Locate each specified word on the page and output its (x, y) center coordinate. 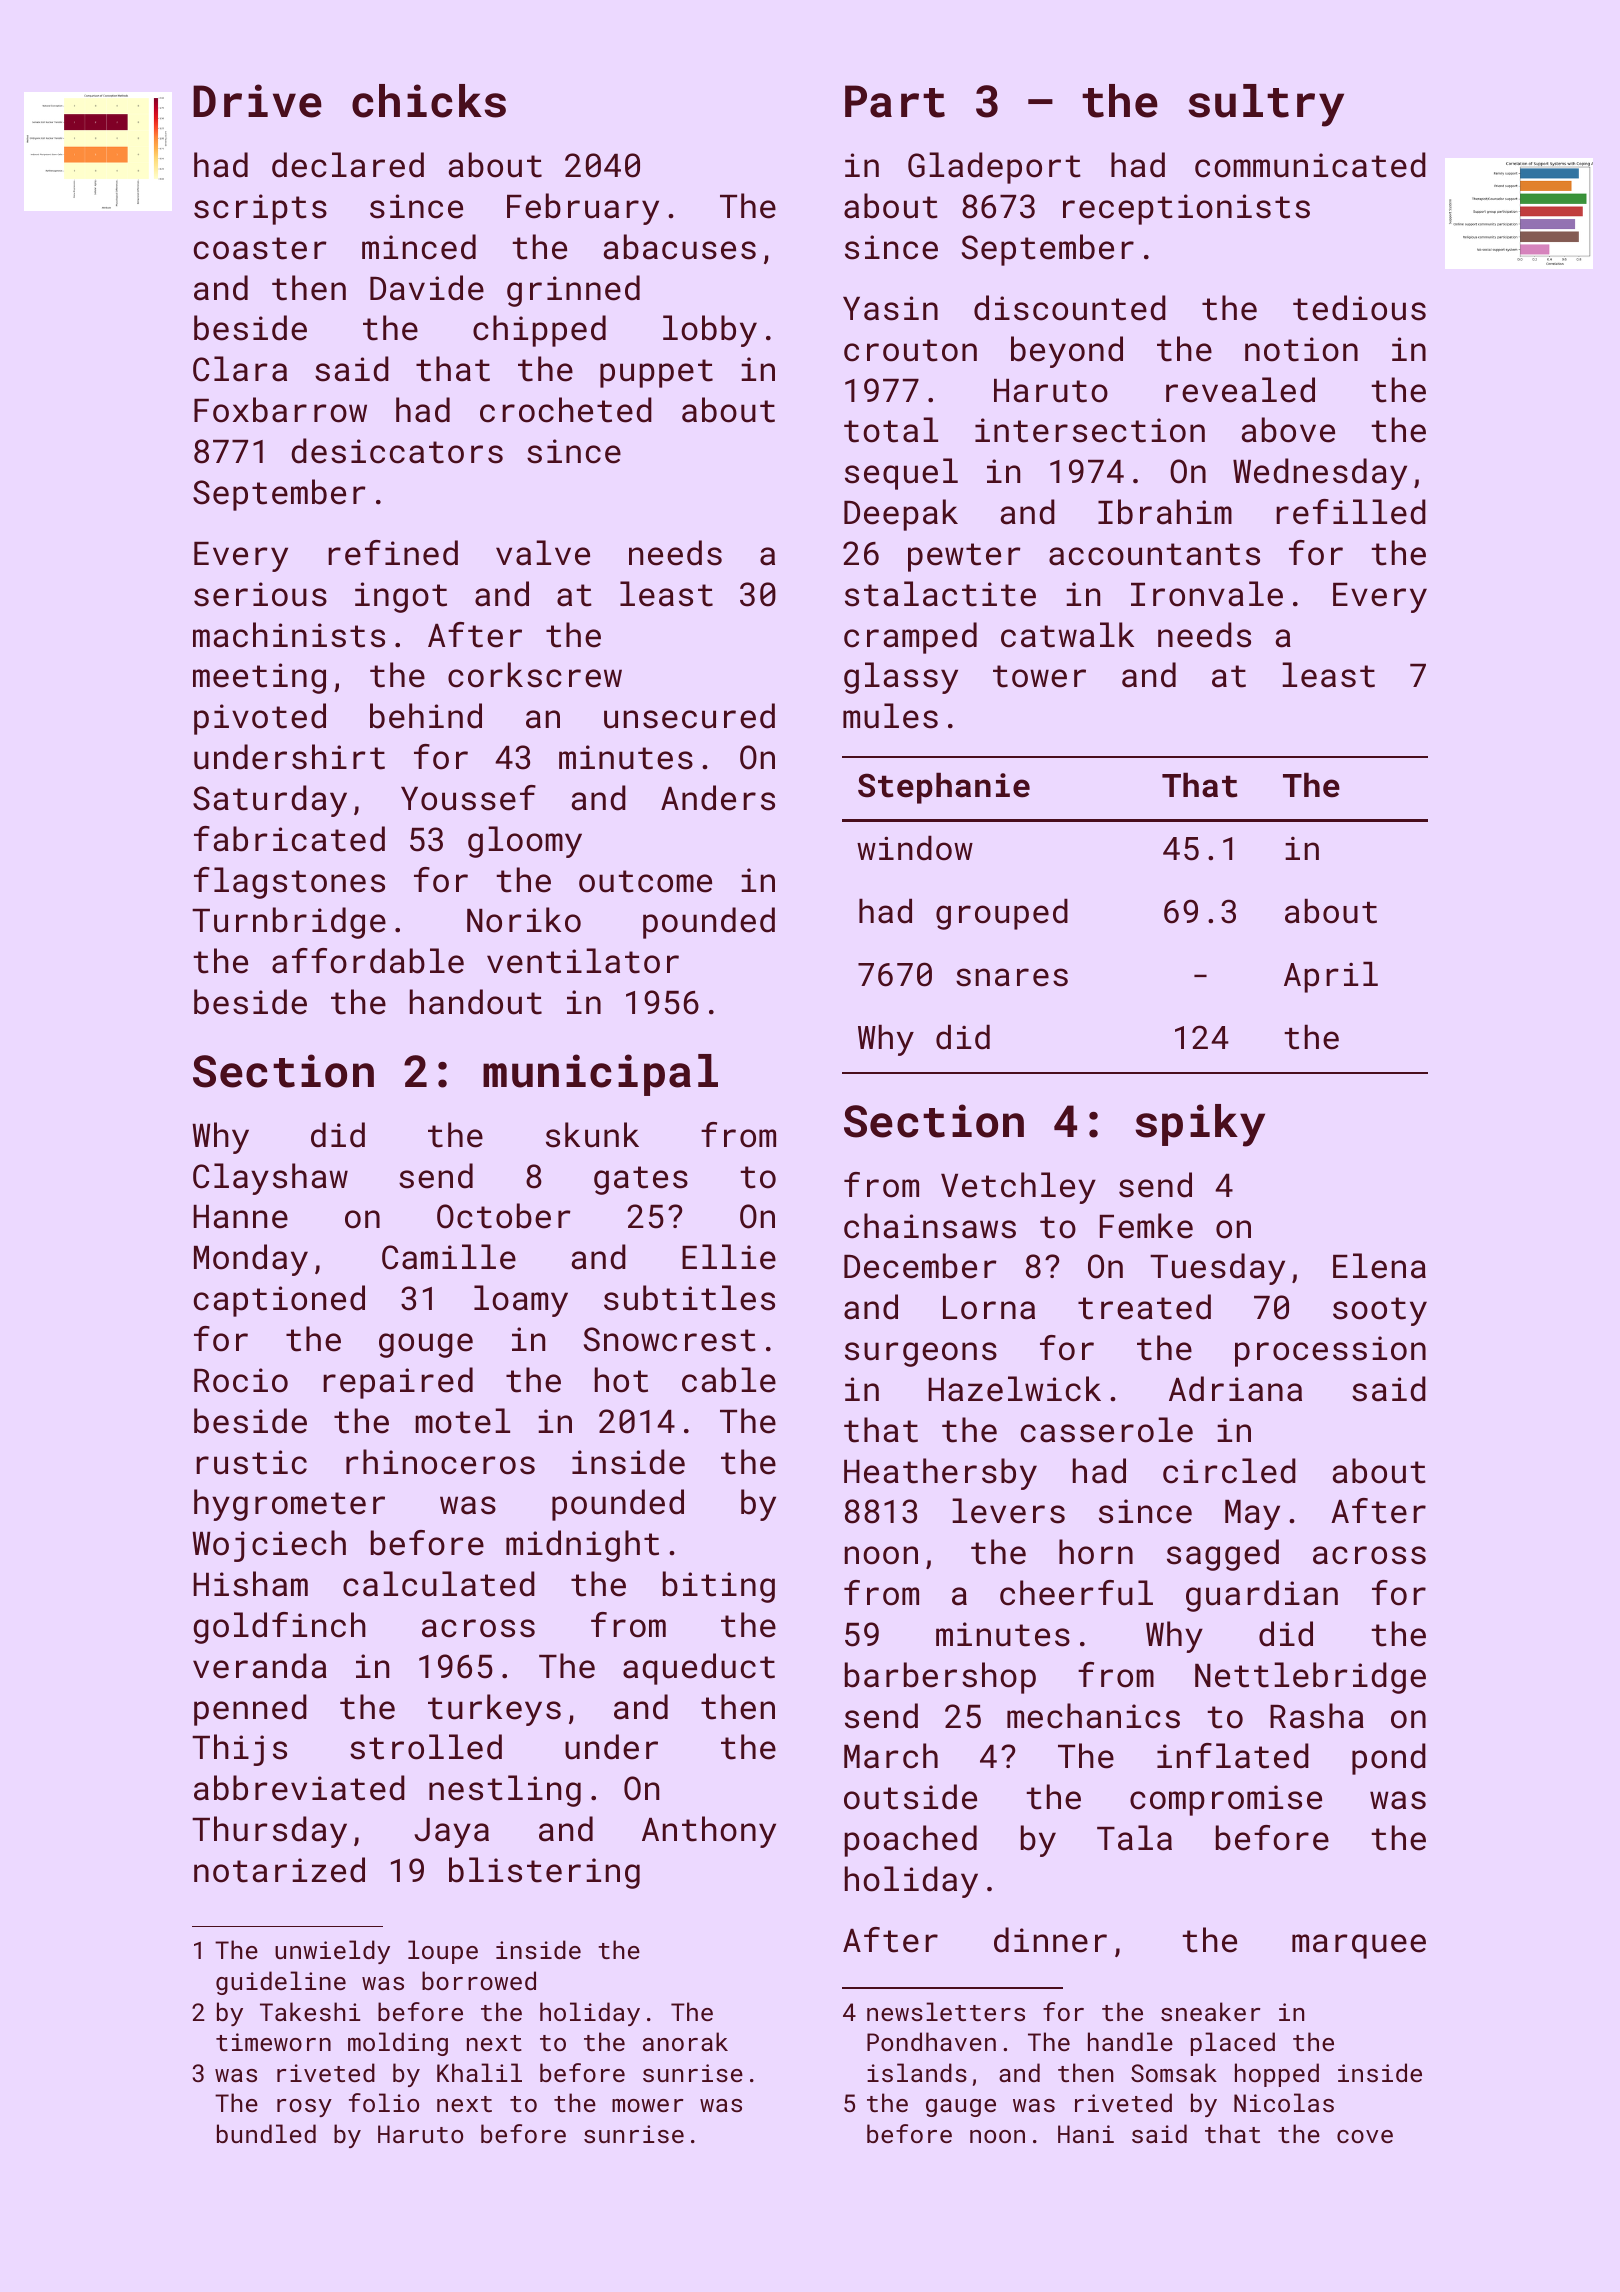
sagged (1223, 1555)
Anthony (709, 1832)
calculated (439, 1584)
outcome (645, 881)
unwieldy (332, 1952)
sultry (1266, 105)
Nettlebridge (1310, 1678)
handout (476, 1002)
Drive (257, 101)
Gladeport (994, 168)
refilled (1351, 512)
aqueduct (699, 1669)
